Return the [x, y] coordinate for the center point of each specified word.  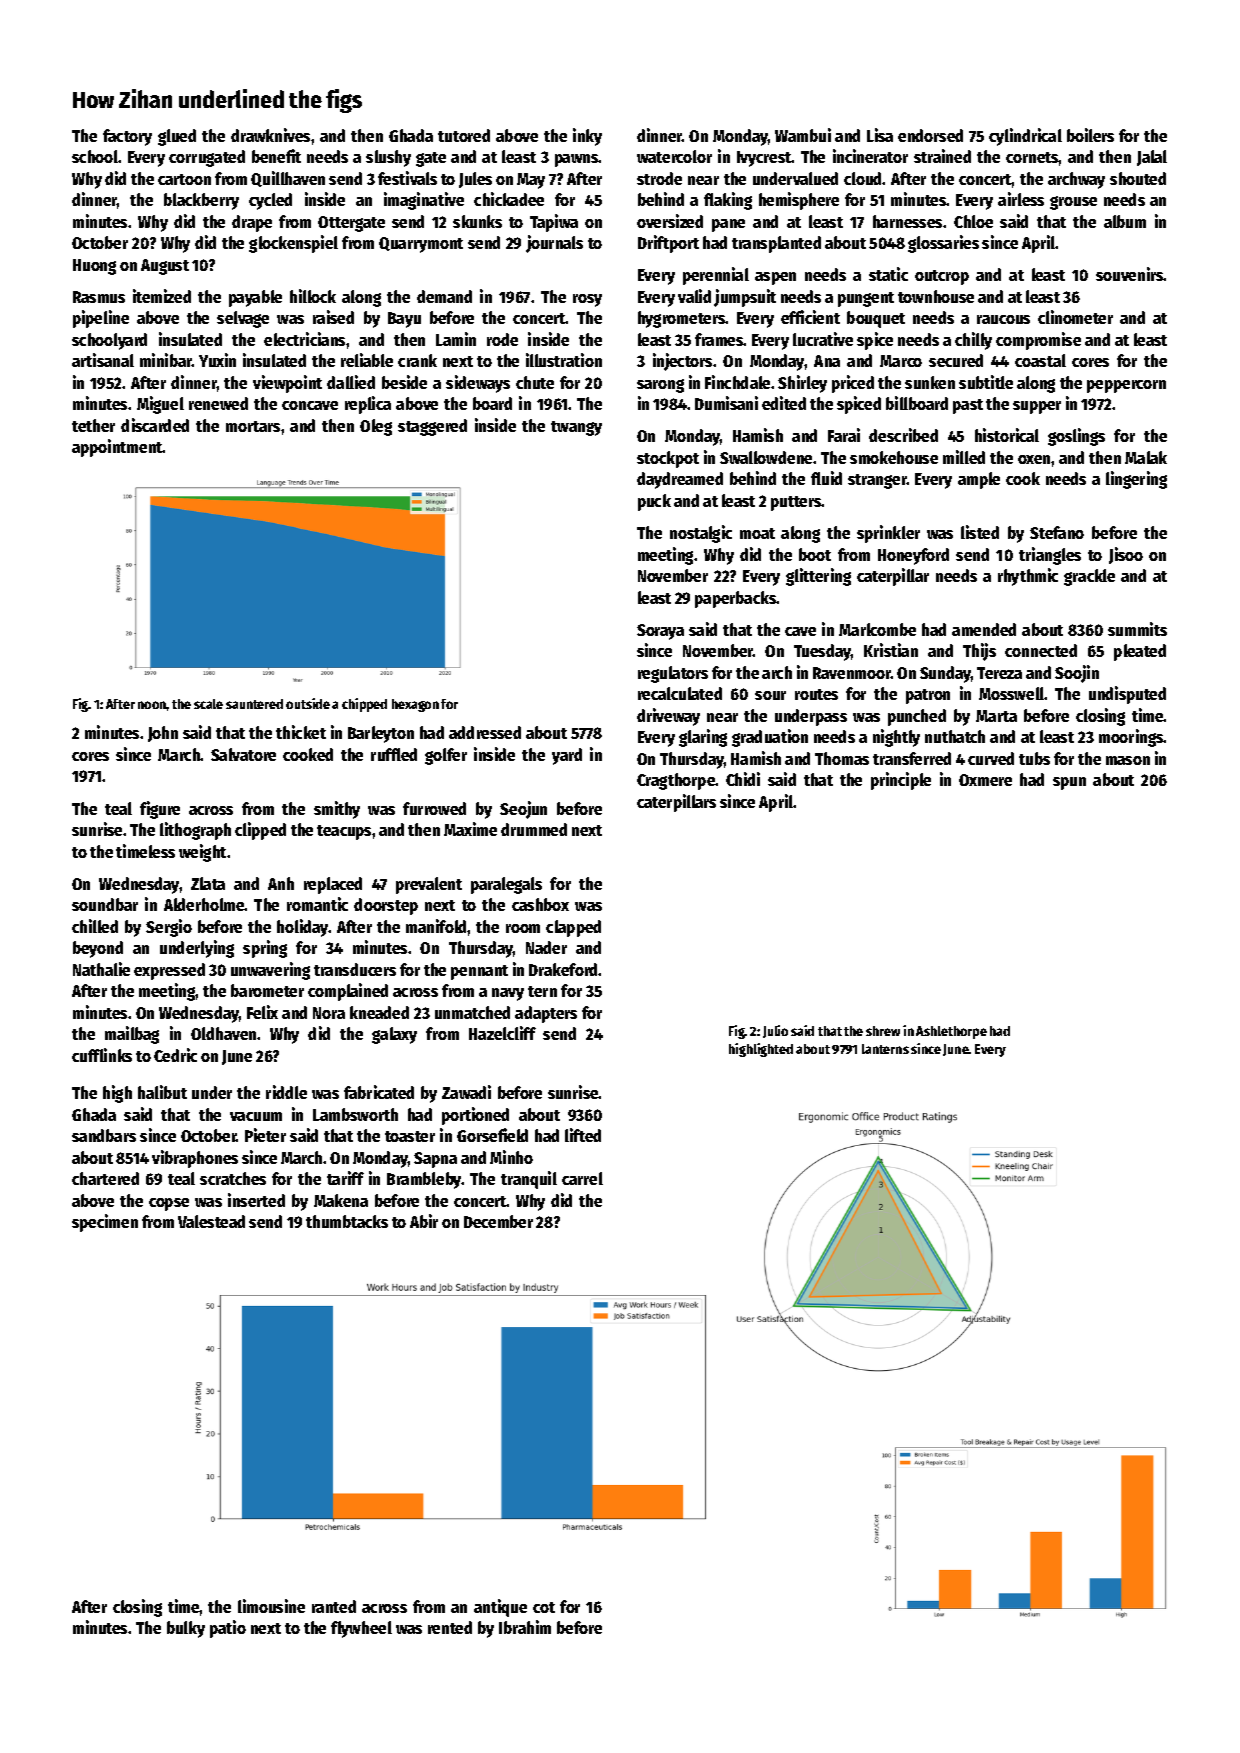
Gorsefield [492, 1135]
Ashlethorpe [951, 1032]
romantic [317, 904]
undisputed [1127, 695]
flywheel [361, 1629]
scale [208, 704]
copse [169, 1204]
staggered [432, 427]
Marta [996, 716]
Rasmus [99, 297]
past [968, 406]
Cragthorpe [676, 781]
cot [544, 1607]
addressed [485, 732]
